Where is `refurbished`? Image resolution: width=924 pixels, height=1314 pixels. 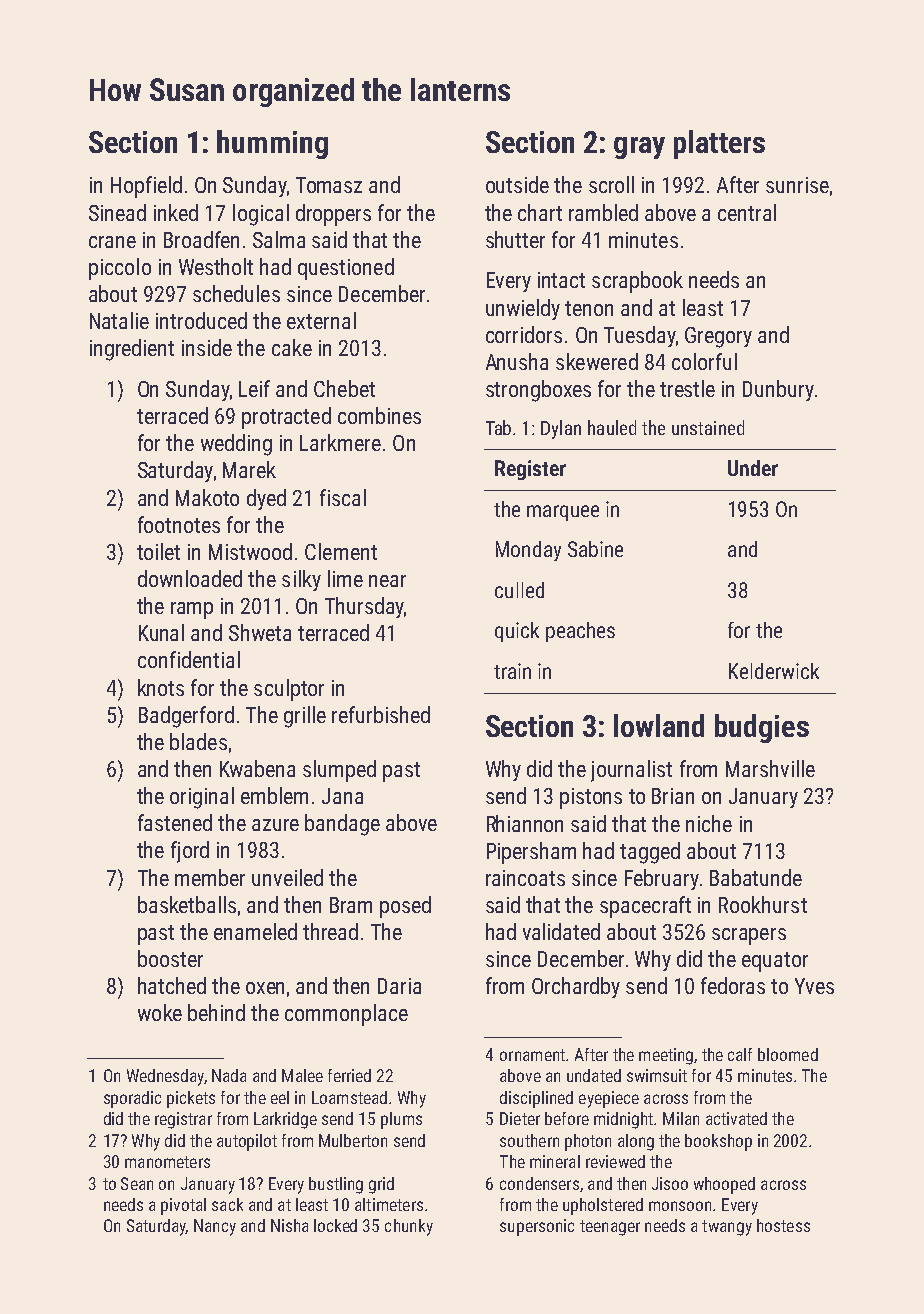
refurbished is located at coordinates (381, 714).
